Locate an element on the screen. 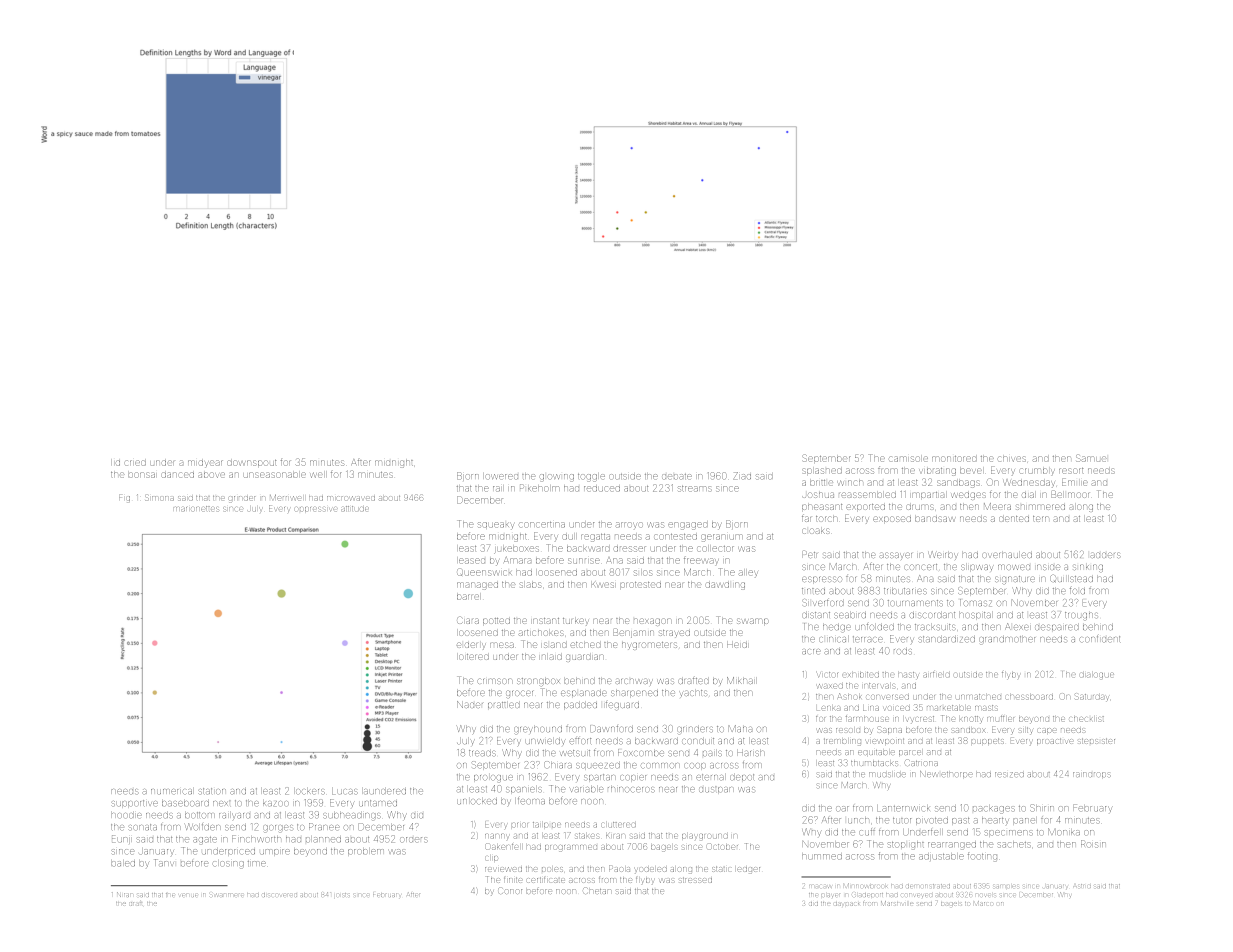  downspout is located at coordinates (251, 463).
